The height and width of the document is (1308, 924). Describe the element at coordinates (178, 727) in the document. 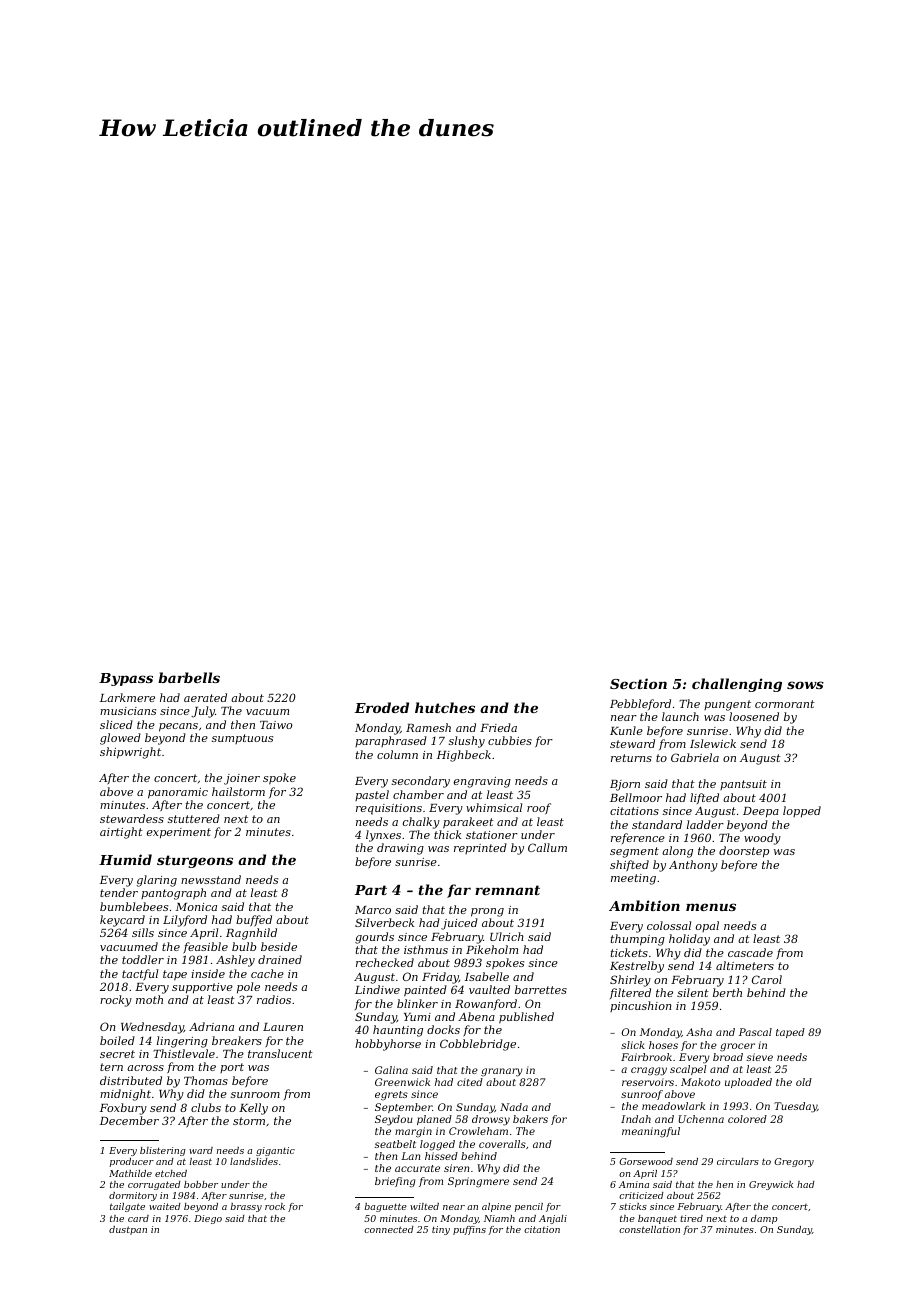

I see `pecans` at that location.
